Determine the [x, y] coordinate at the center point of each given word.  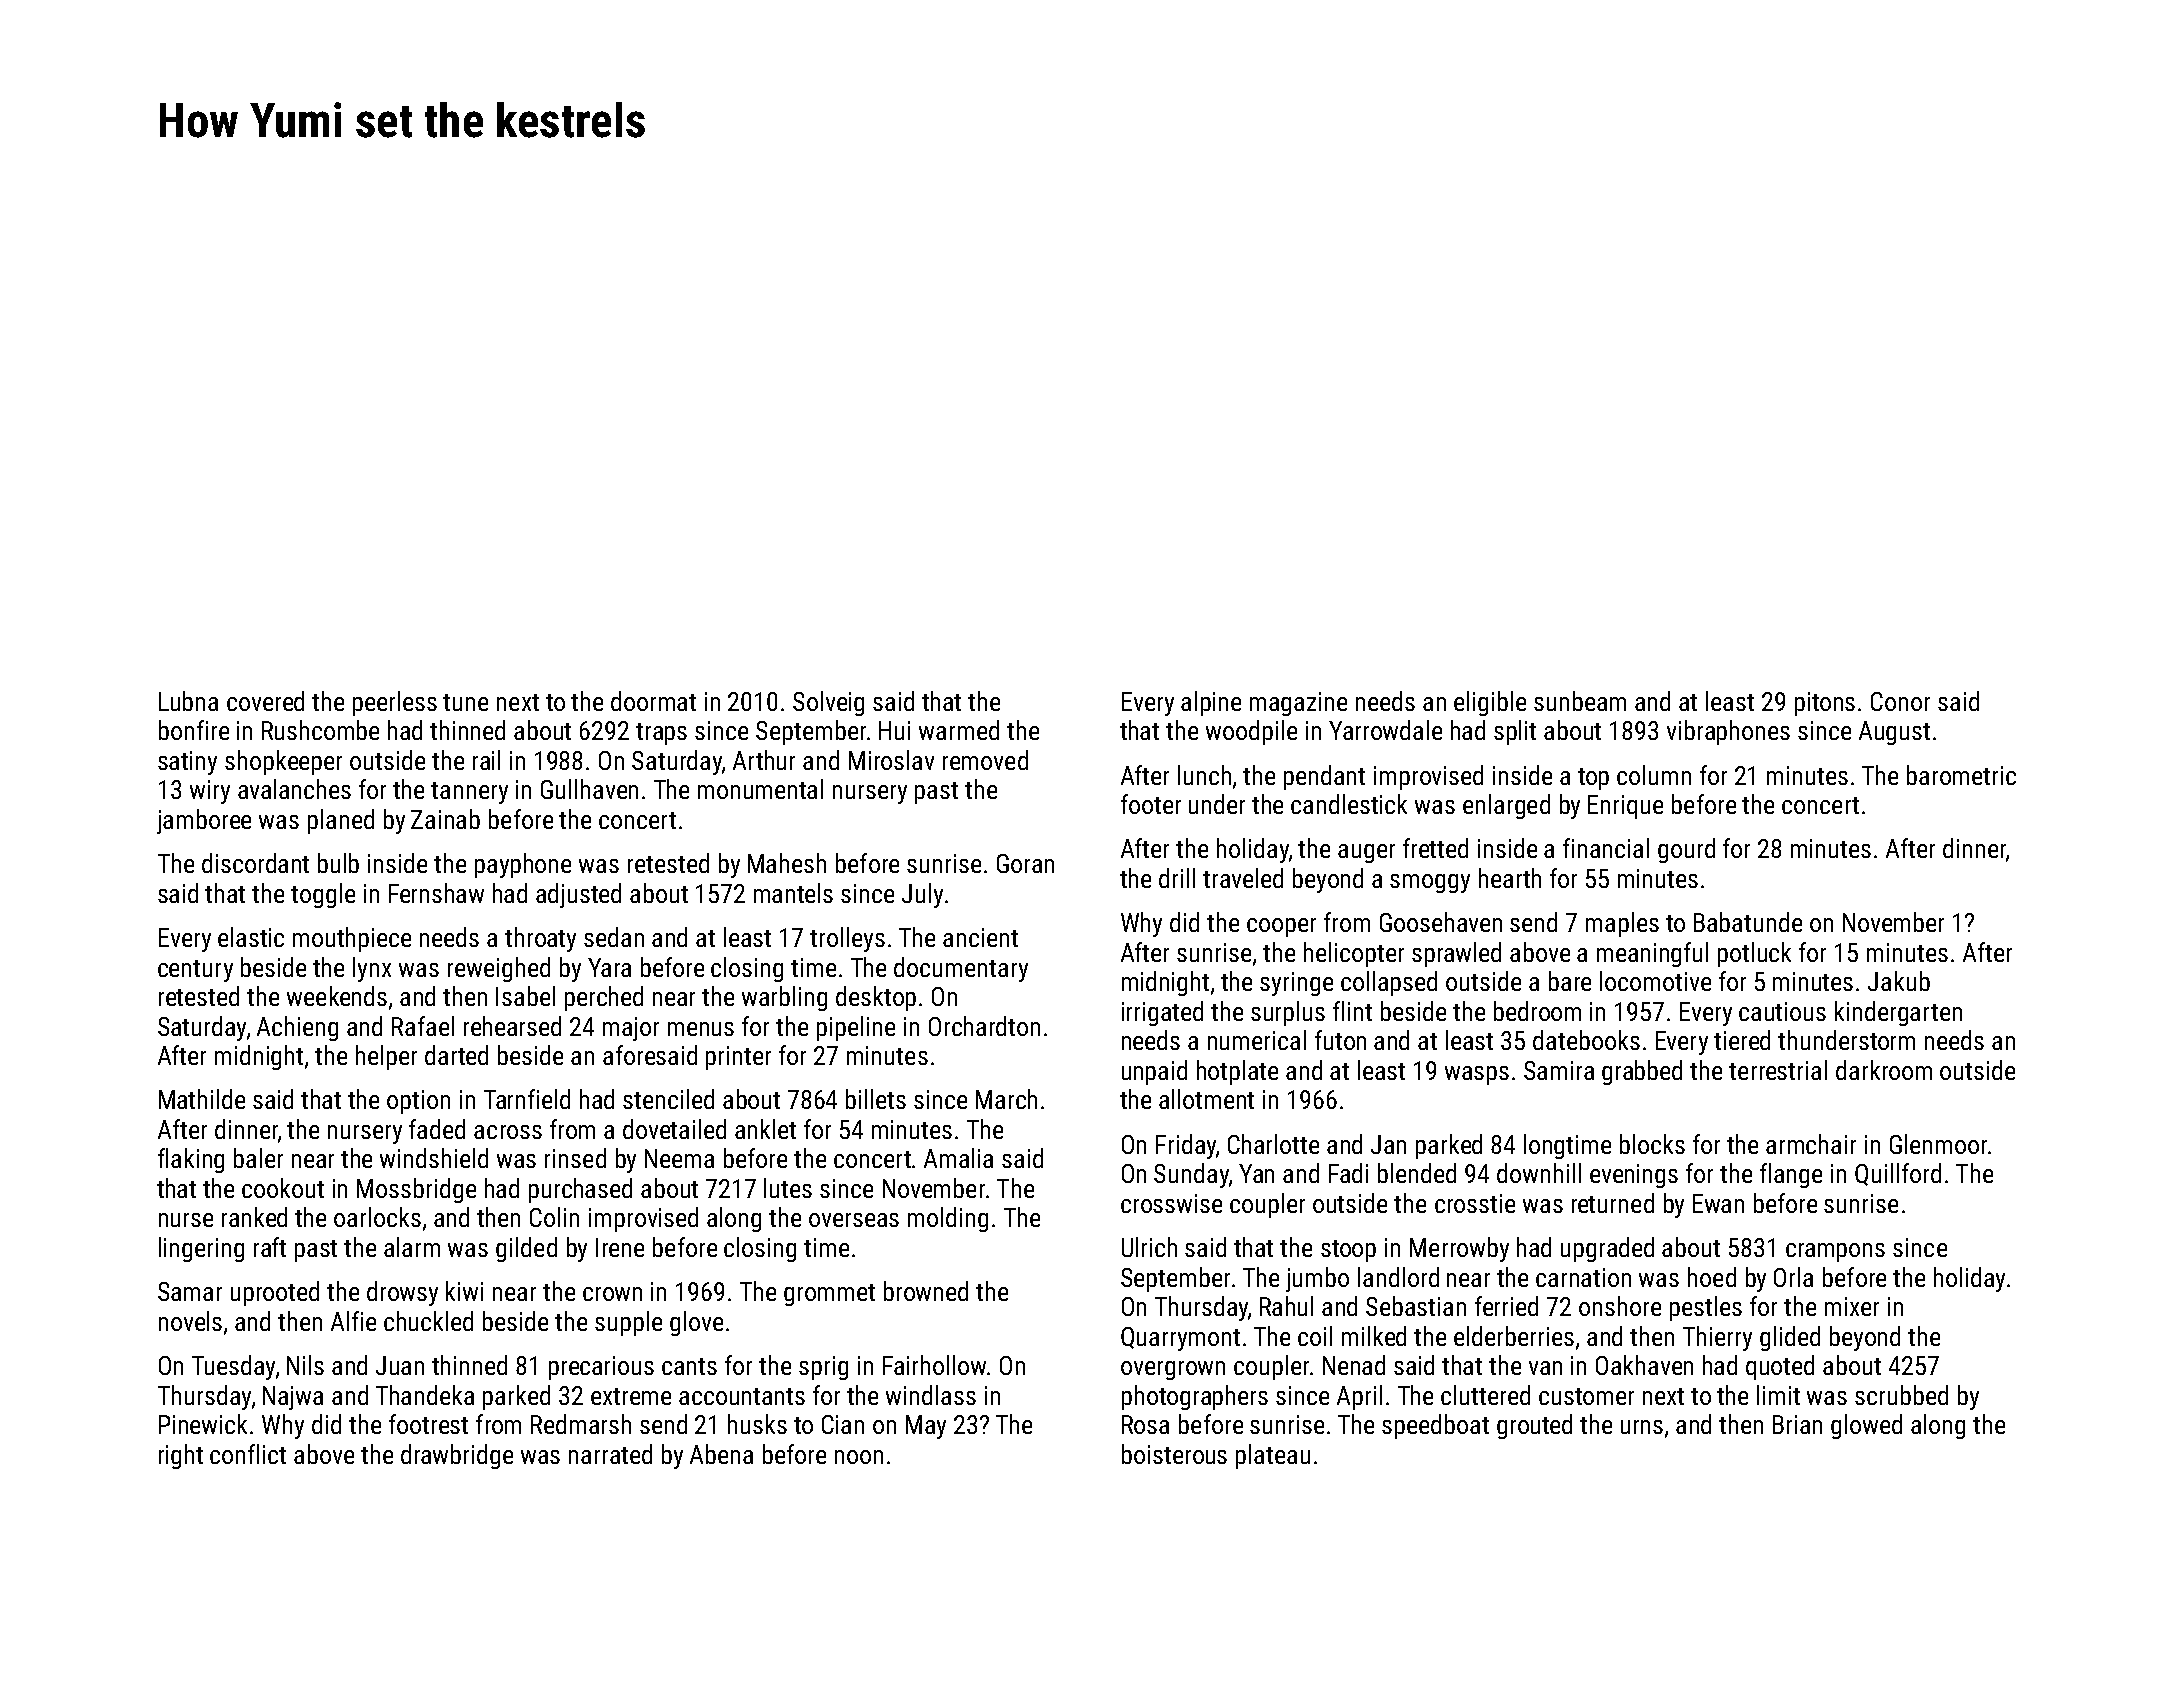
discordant [255, 863]
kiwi [464, 1291]
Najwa [293, 1398]
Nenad [1354, 1365]
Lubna [188, 701]
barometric [1961, 775]
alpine [1211, 703]
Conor [1900, 701]
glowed [1866, 1426]
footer [1151, 804]
